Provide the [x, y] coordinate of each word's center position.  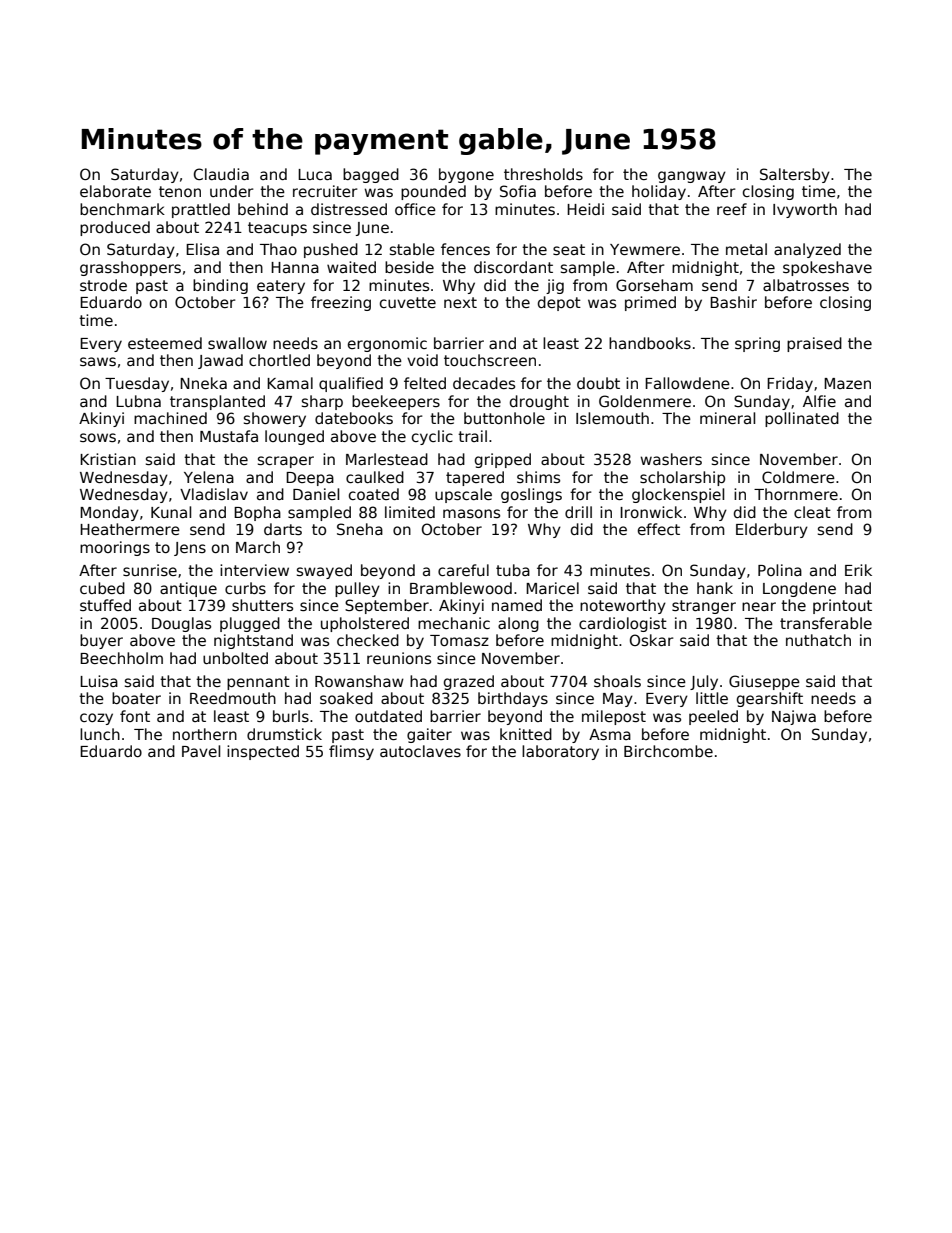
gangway [692, 177]
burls [291, 716]
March [258, 547]
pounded [433, 192]
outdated [388, 716]
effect [659, 529]
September [387, 606]
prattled [201, 210]
